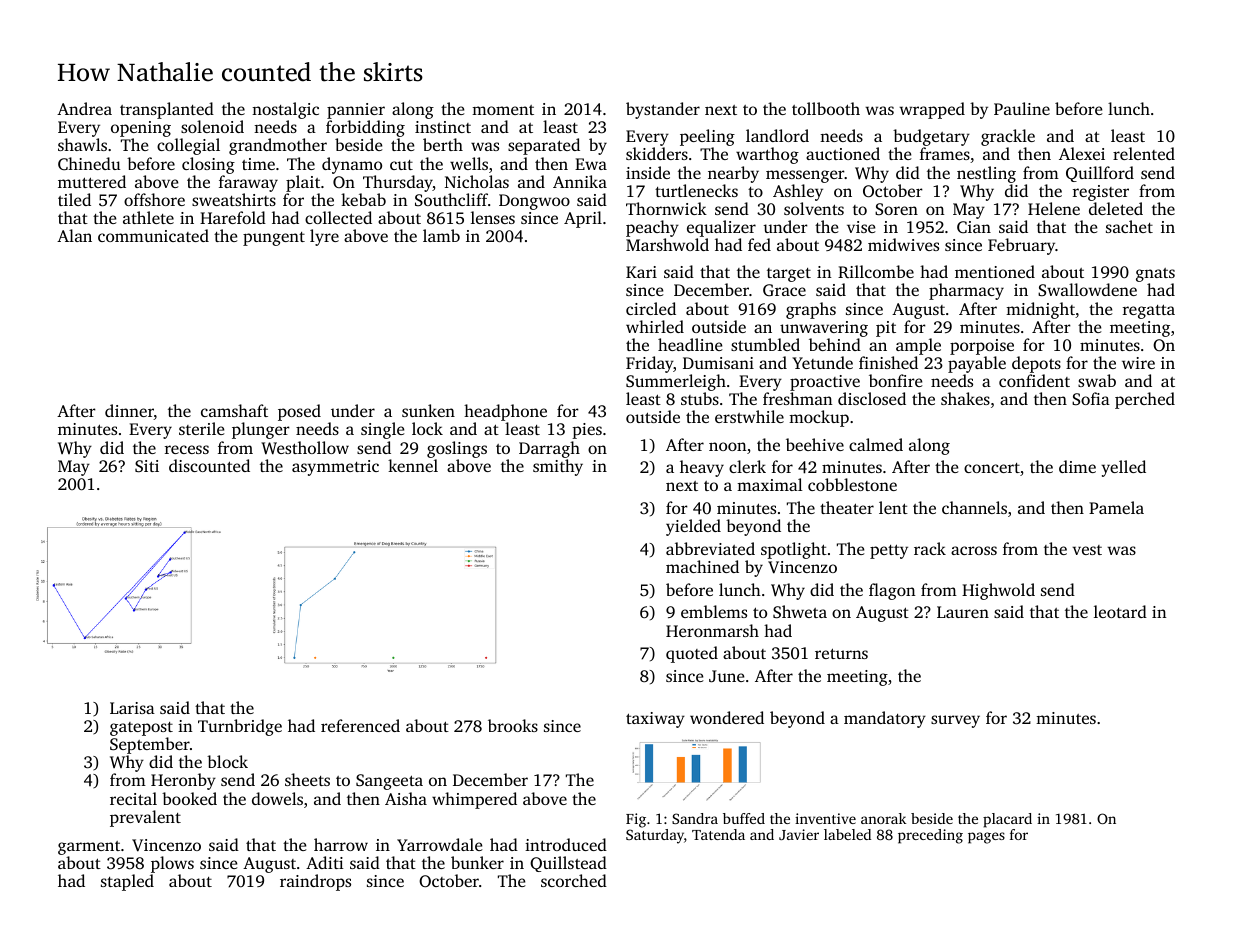 This image has width=1233, height=952. What do you see at coordinates (285, 110) in the image?
I see `nostalgic` at bounding box center [285, 110].
